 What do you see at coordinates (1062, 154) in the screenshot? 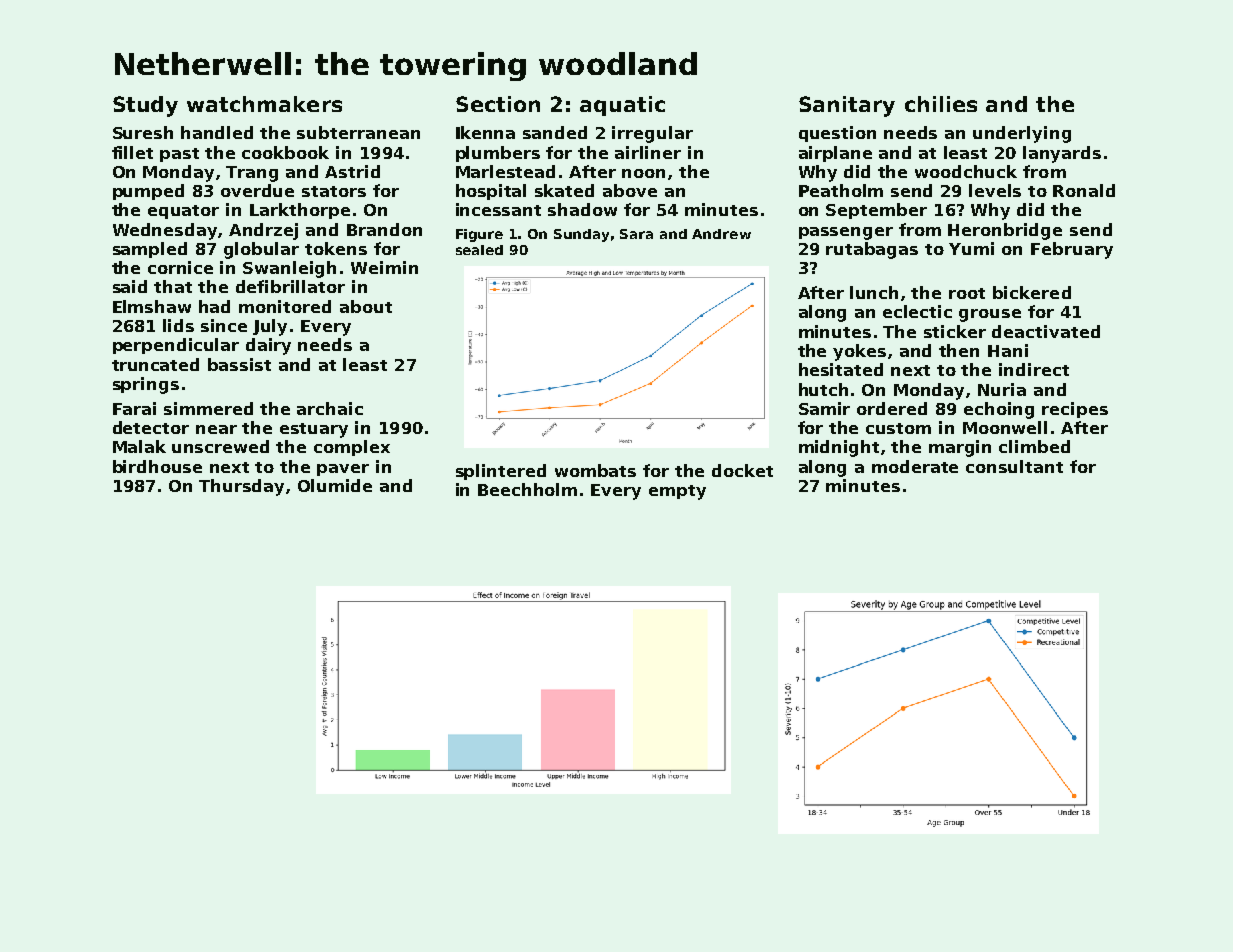
I see `lanyards` at bounding box center [1062, 154].
